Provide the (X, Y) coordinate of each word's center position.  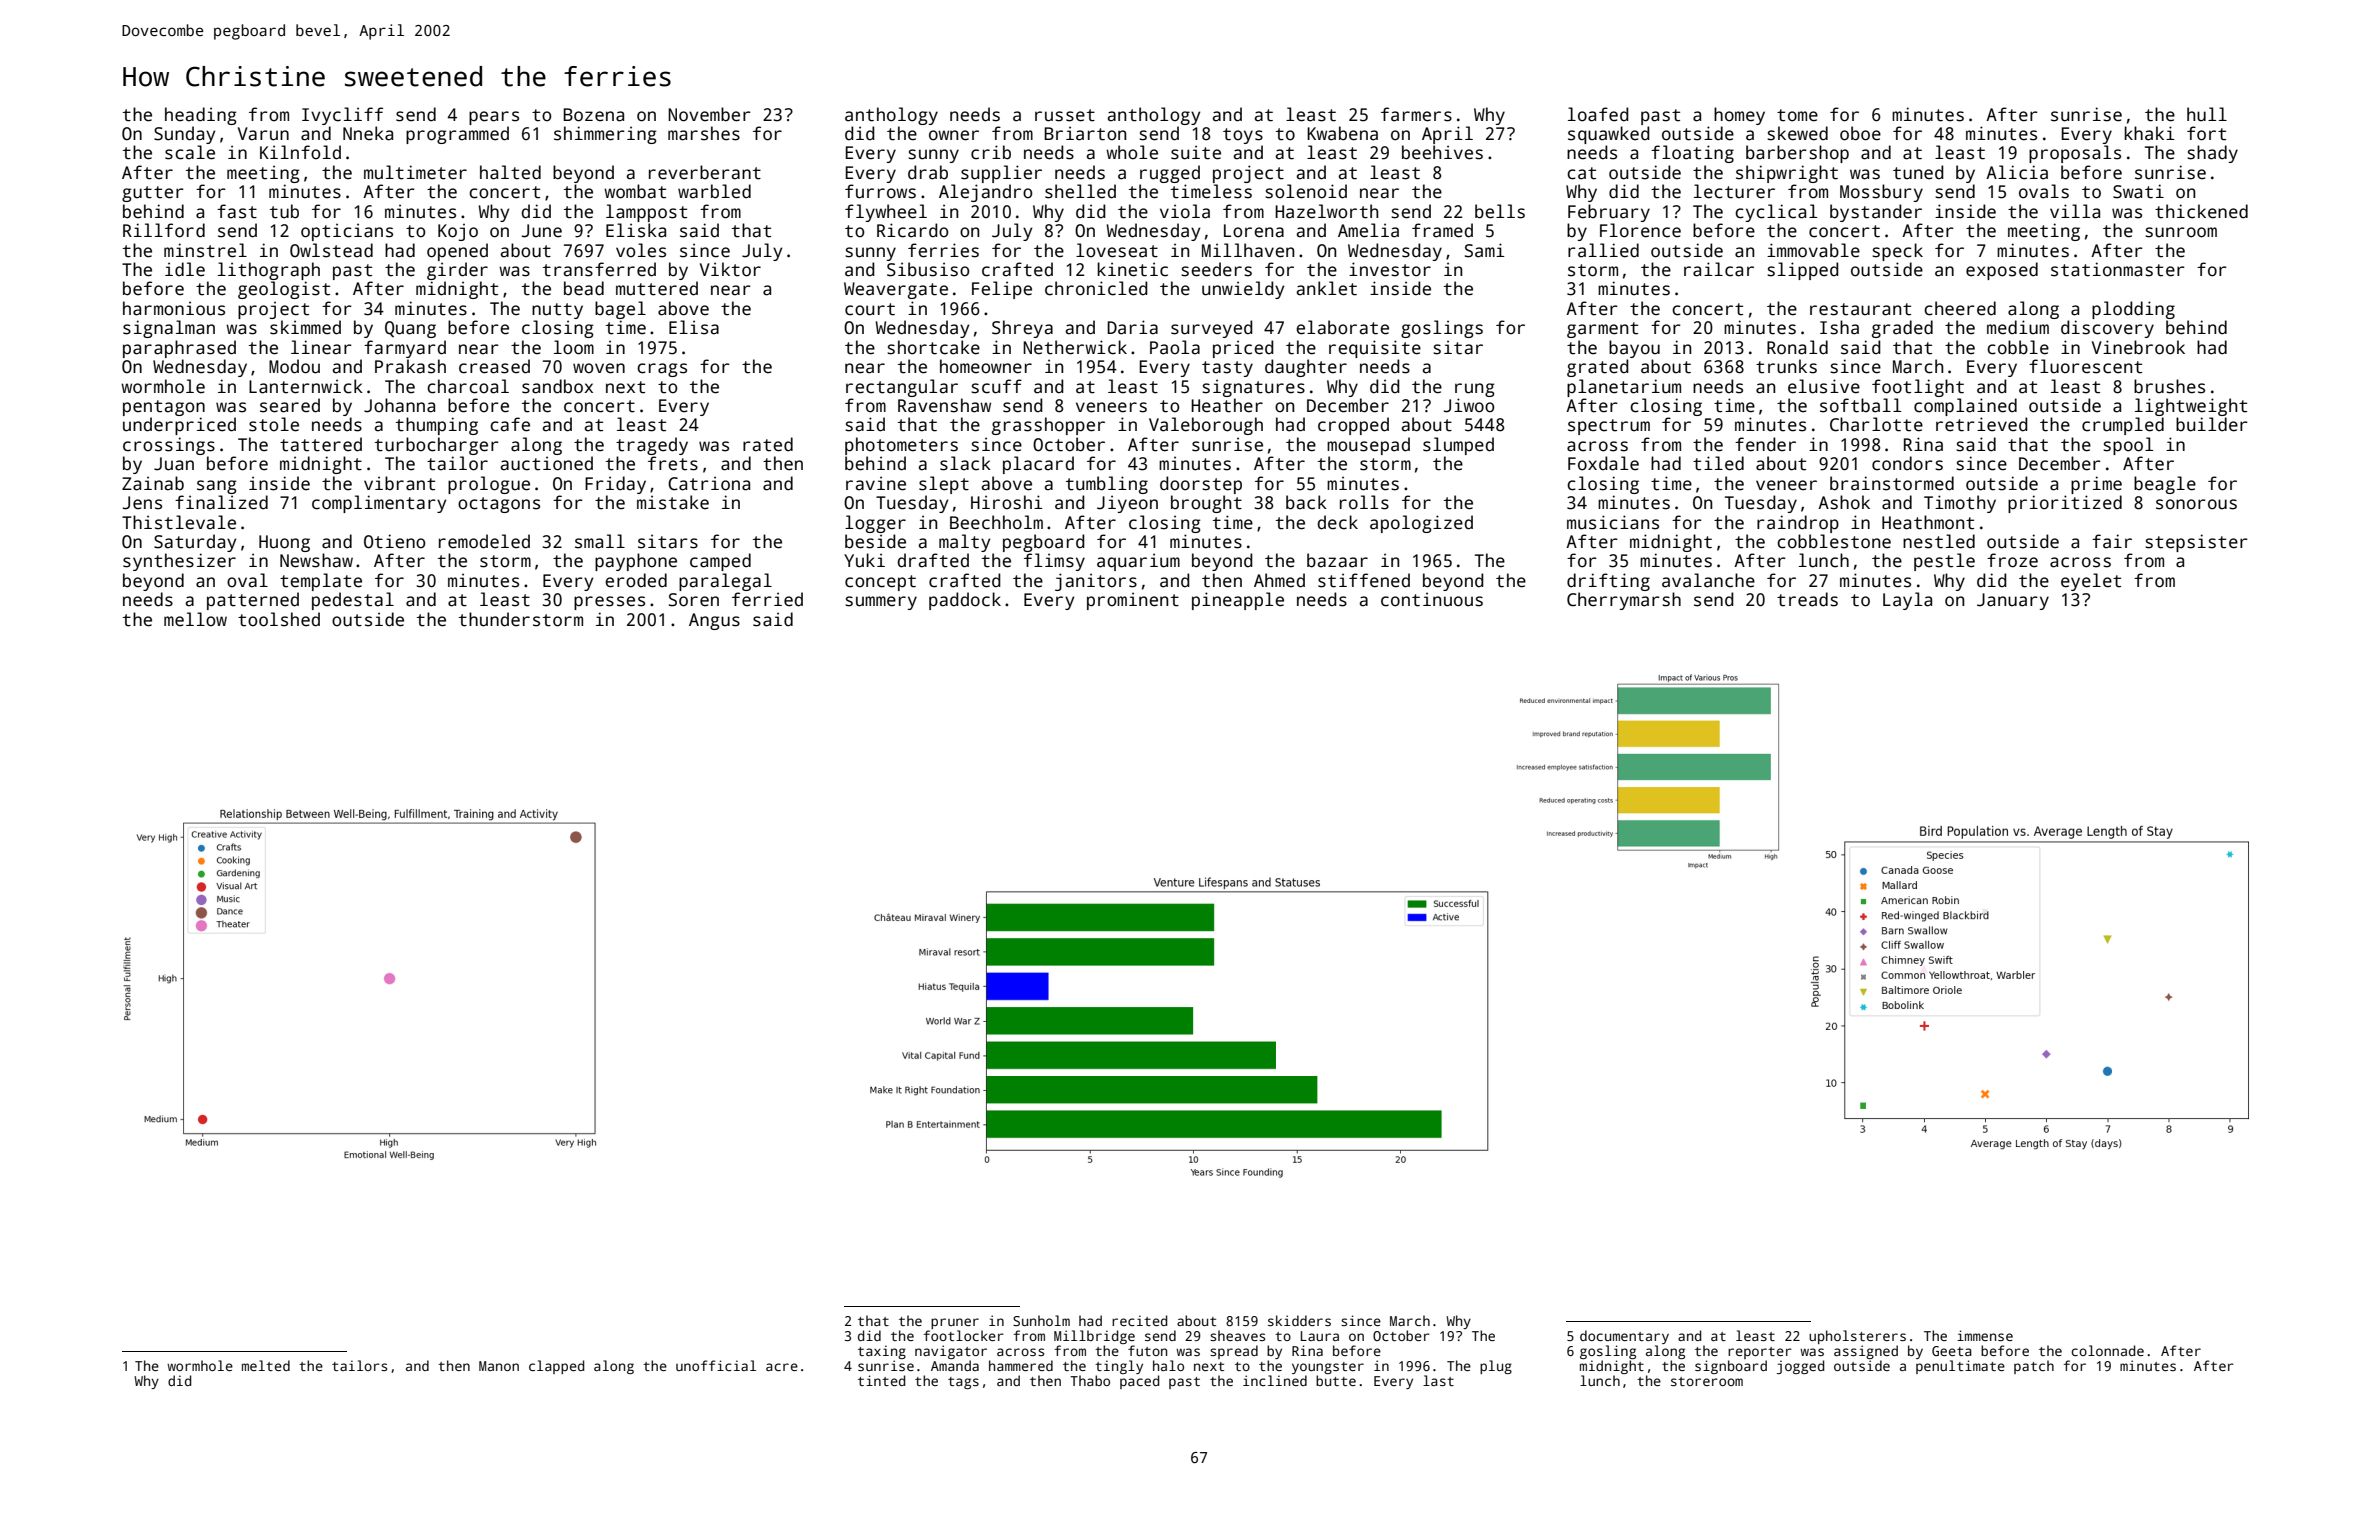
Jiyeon (1127, 504)
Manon (499, 1366)
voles (641, 250)
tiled (1718, 463)
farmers (1416, 114)
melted (266, 1365)
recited (1139, 1320)
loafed (1598, 114)
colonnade (2107, 1350)
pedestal (353, 601)
